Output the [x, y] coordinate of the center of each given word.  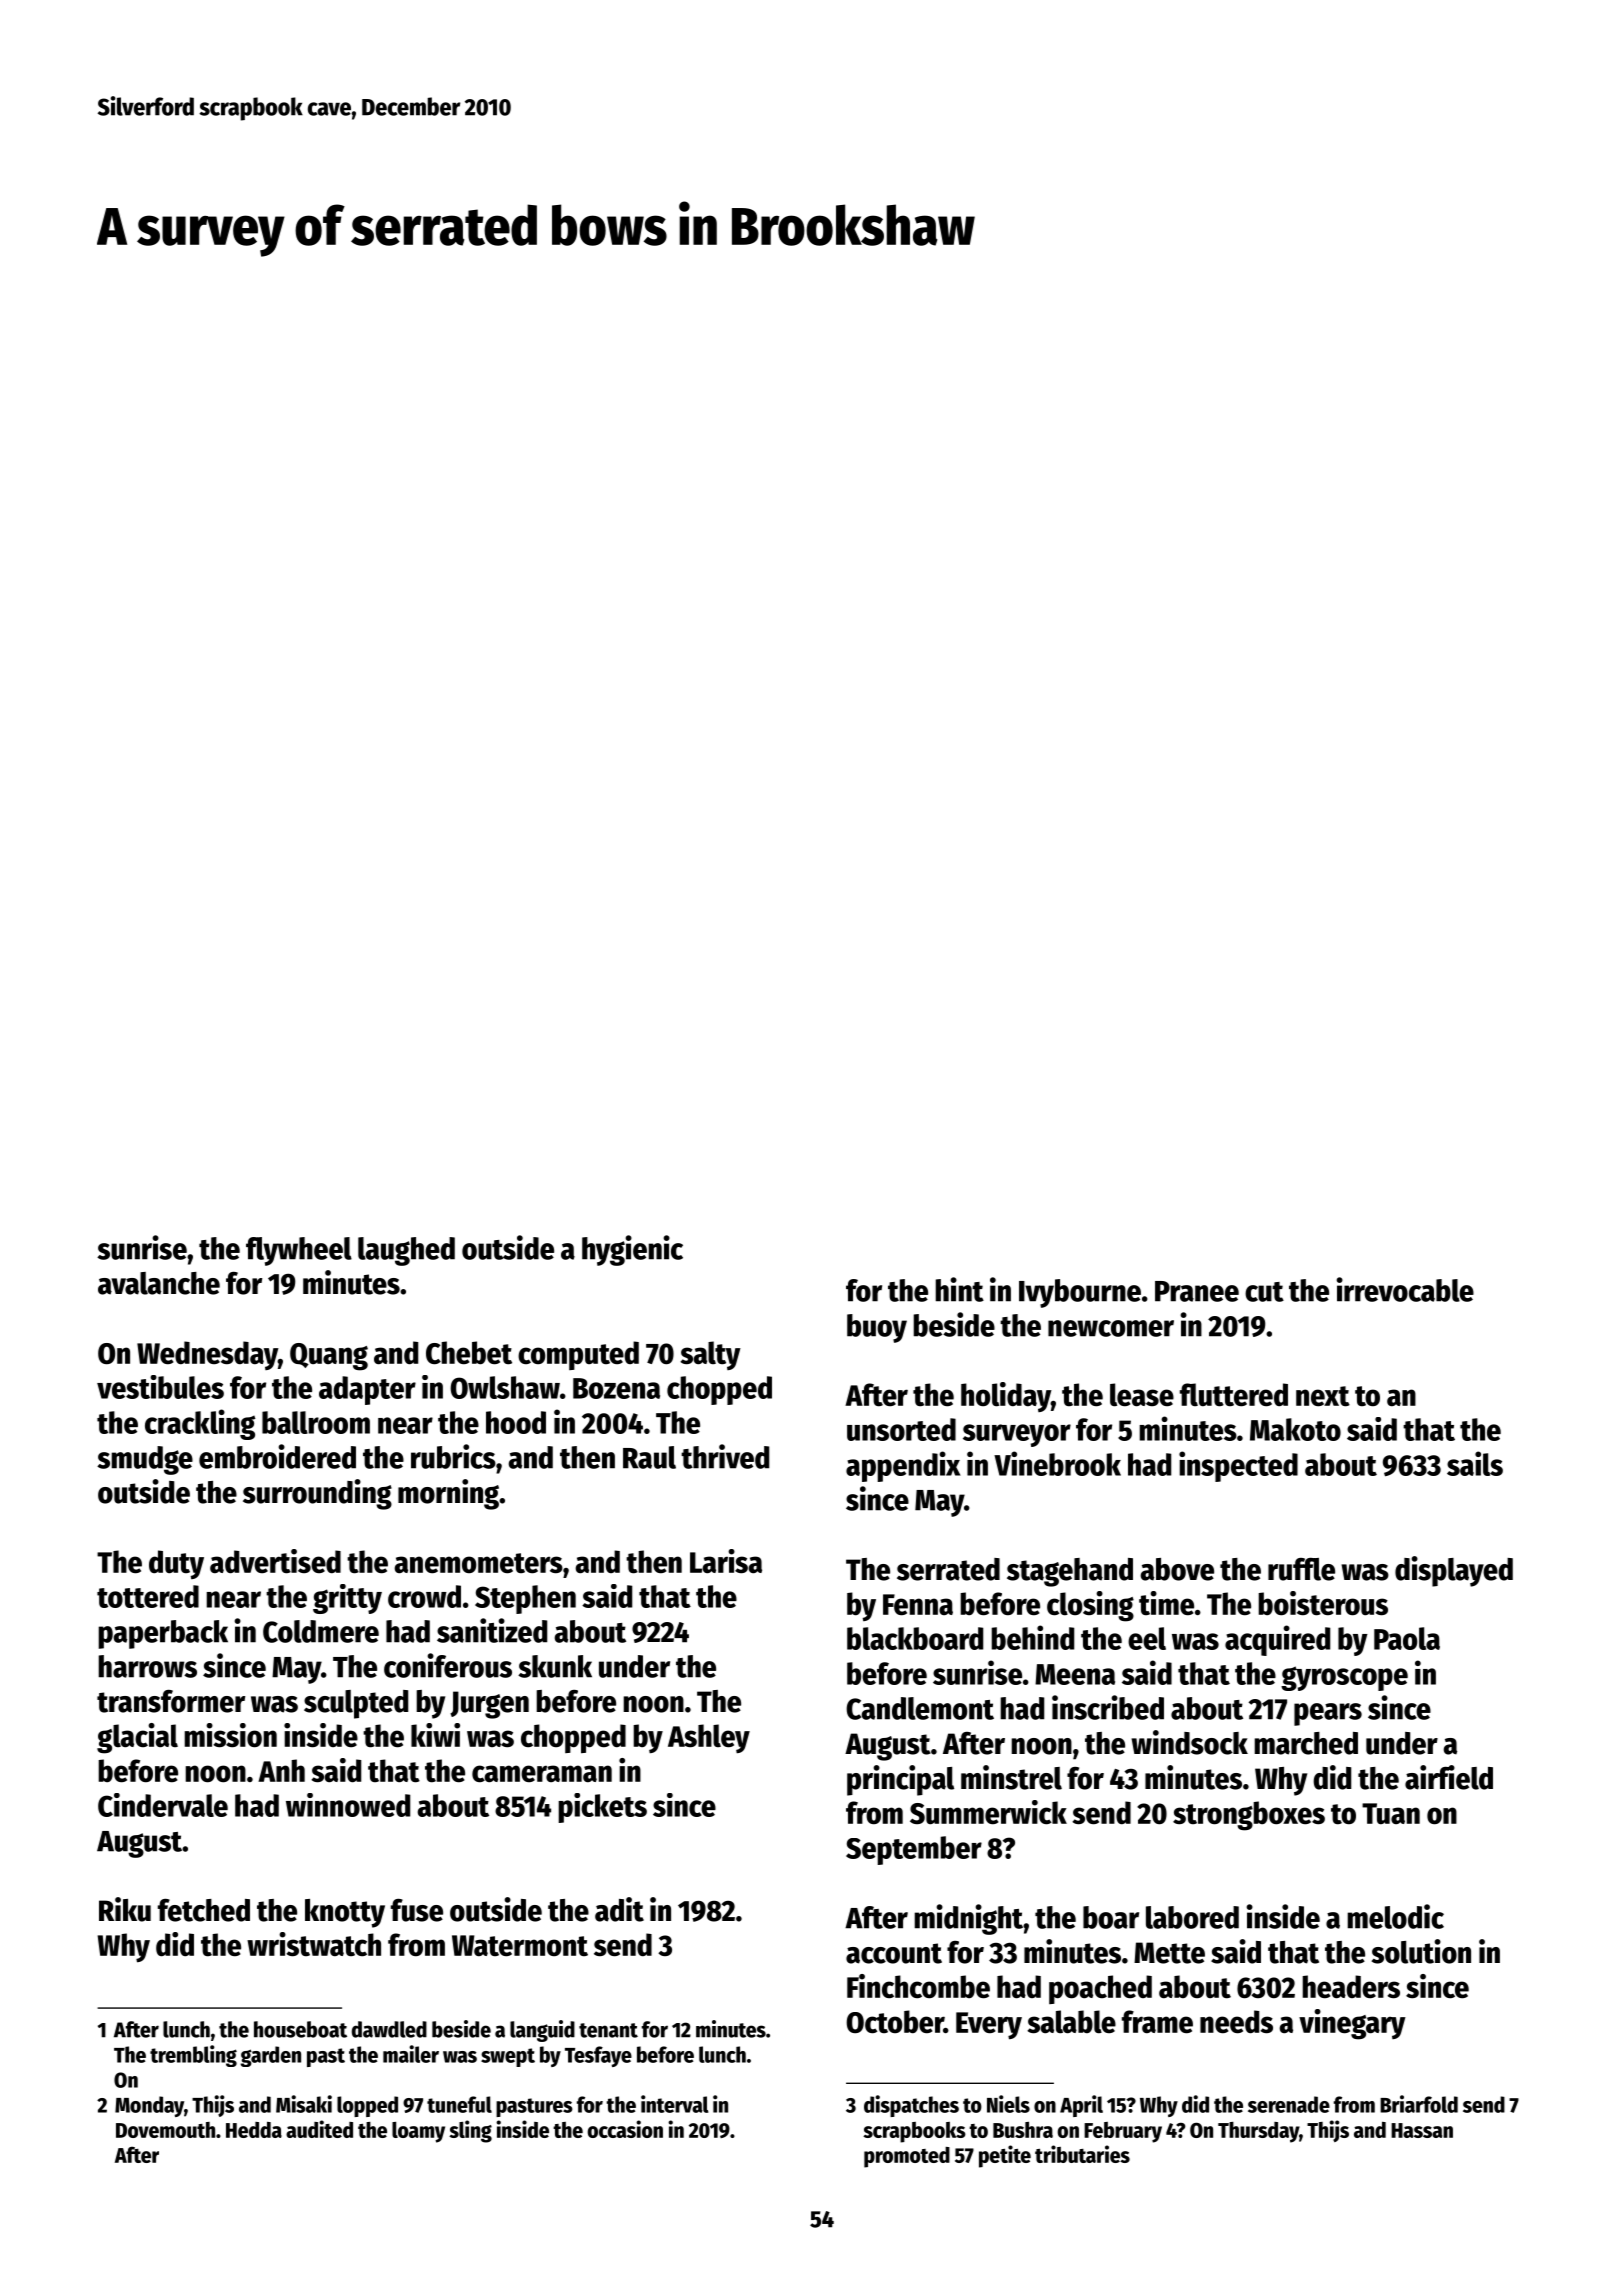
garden [271, 2056]
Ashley [709, 1738]
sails [1475, 1463]
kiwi [435, 1735]
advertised [275, 1561]
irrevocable [1405, 1289]
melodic [1395, 1916]
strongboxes [1249, 1816]
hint [959, 1289]
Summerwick [988, 1812]
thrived [725, 1456]
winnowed [348, 1805]
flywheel [299, 1251]
